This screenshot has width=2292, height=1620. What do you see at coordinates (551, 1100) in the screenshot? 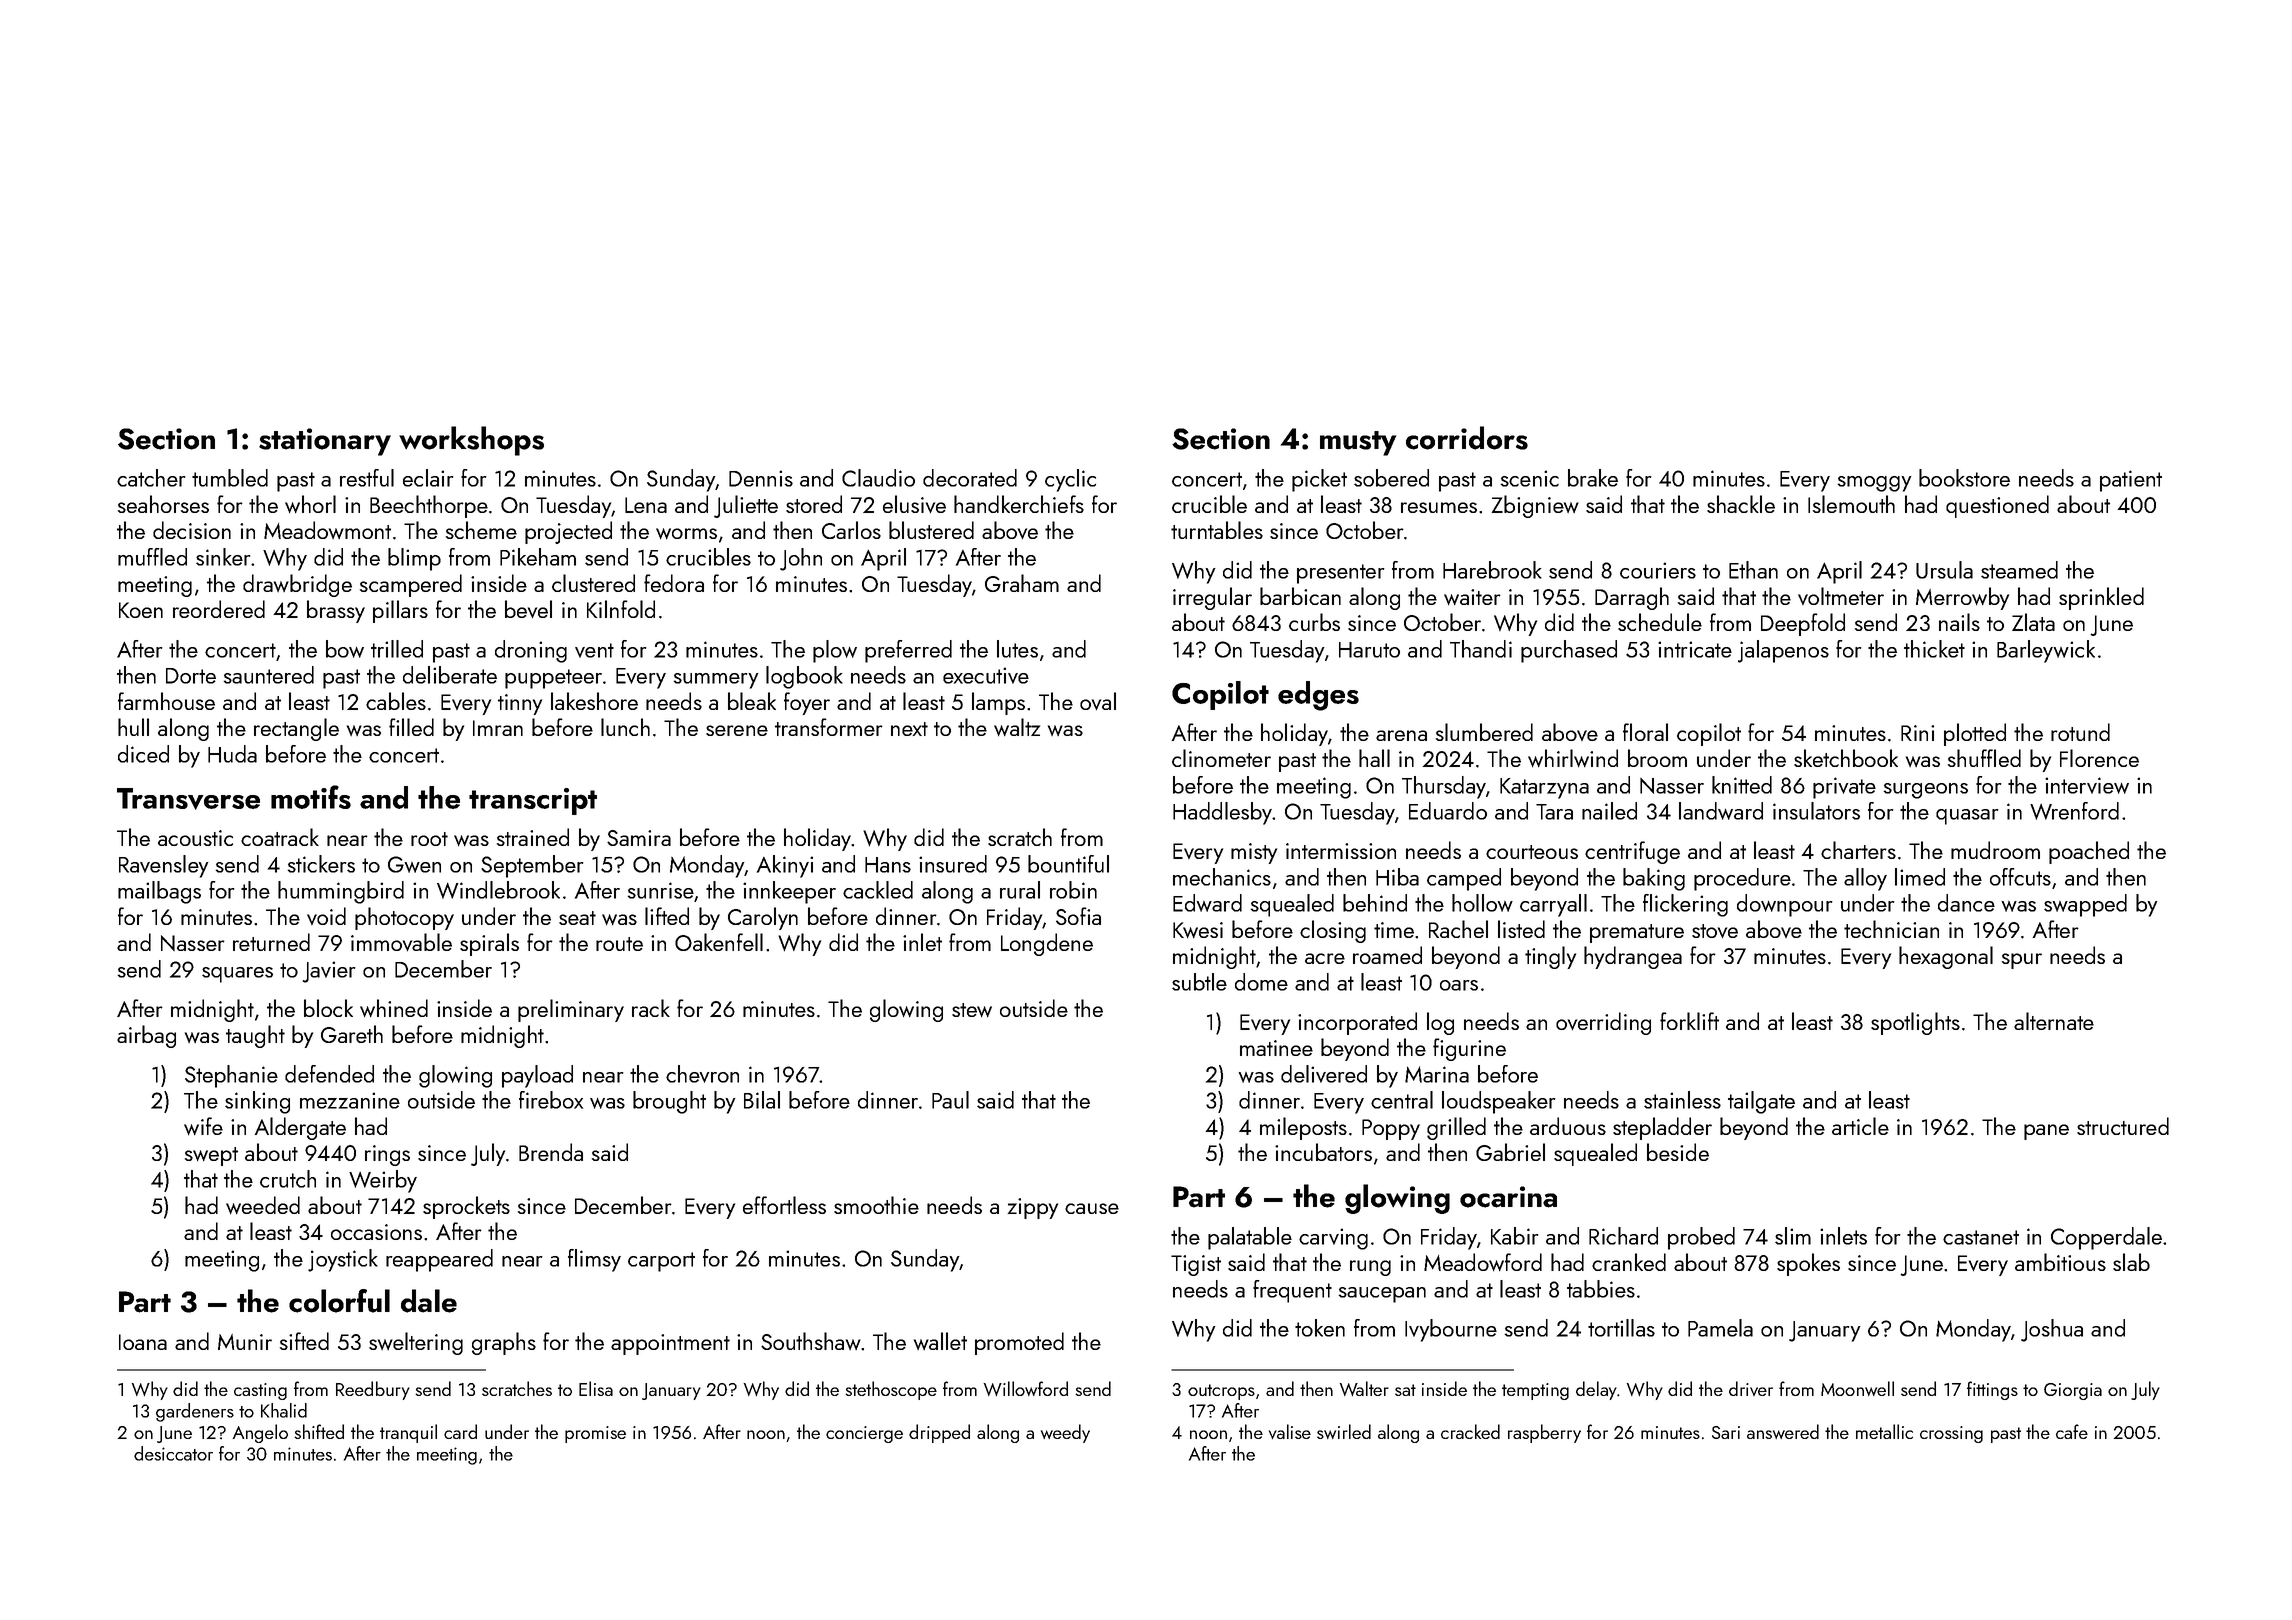
I see `firebox` at bounding box center [551, 1100].
